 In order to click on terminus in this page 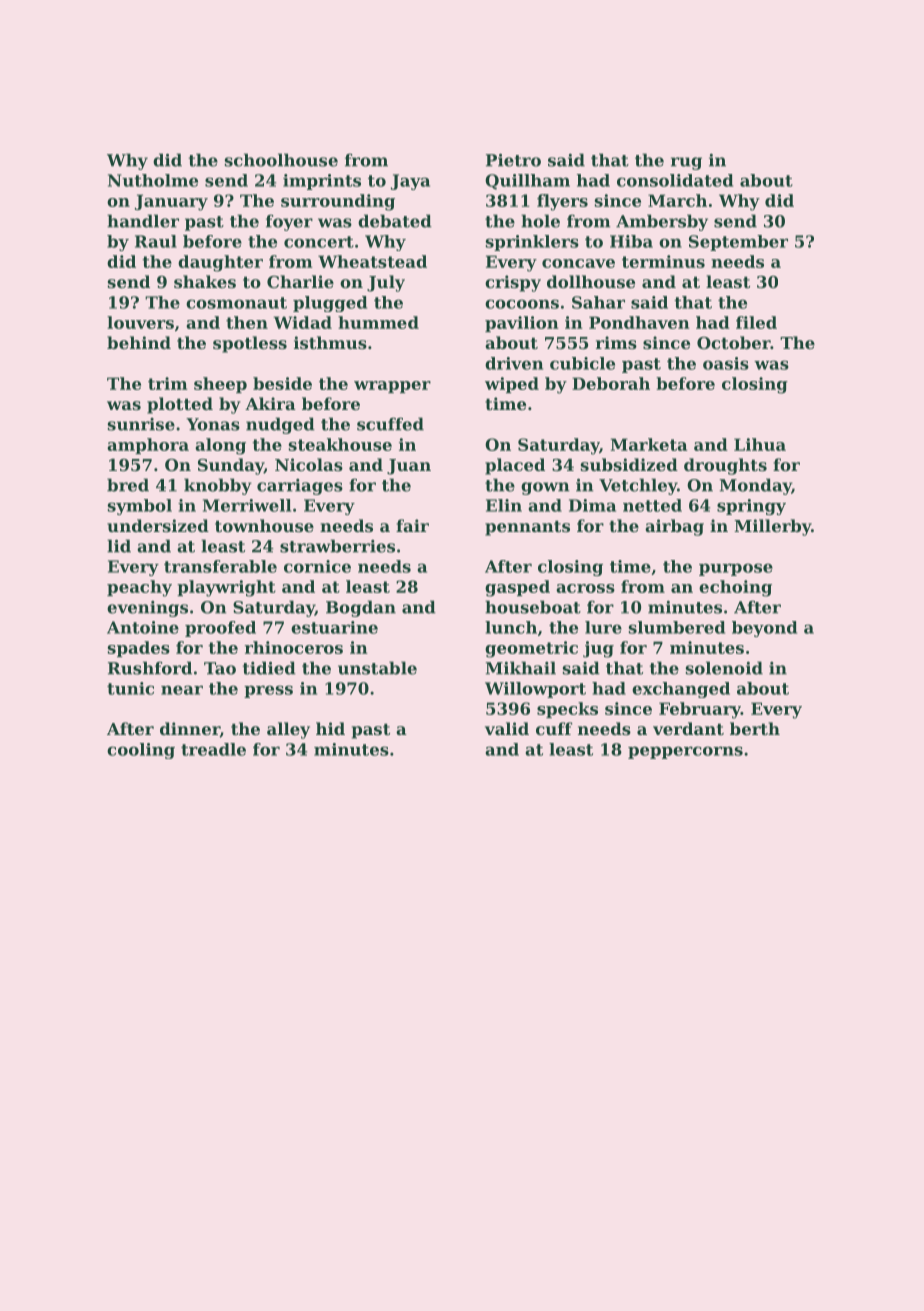, I will do `click(663, 261)`.
